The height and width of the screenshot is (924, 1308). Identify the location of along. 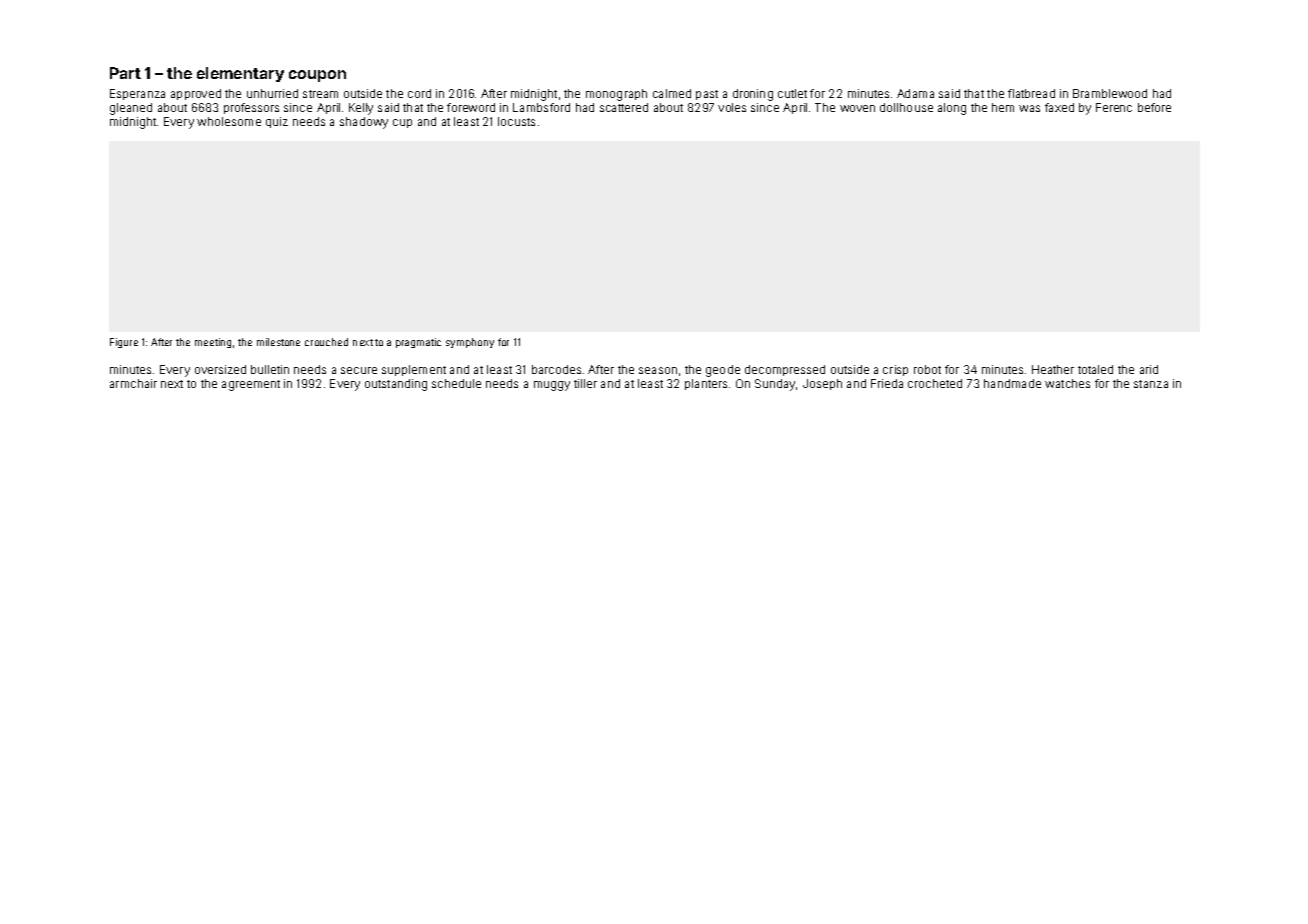
(952, 109).
